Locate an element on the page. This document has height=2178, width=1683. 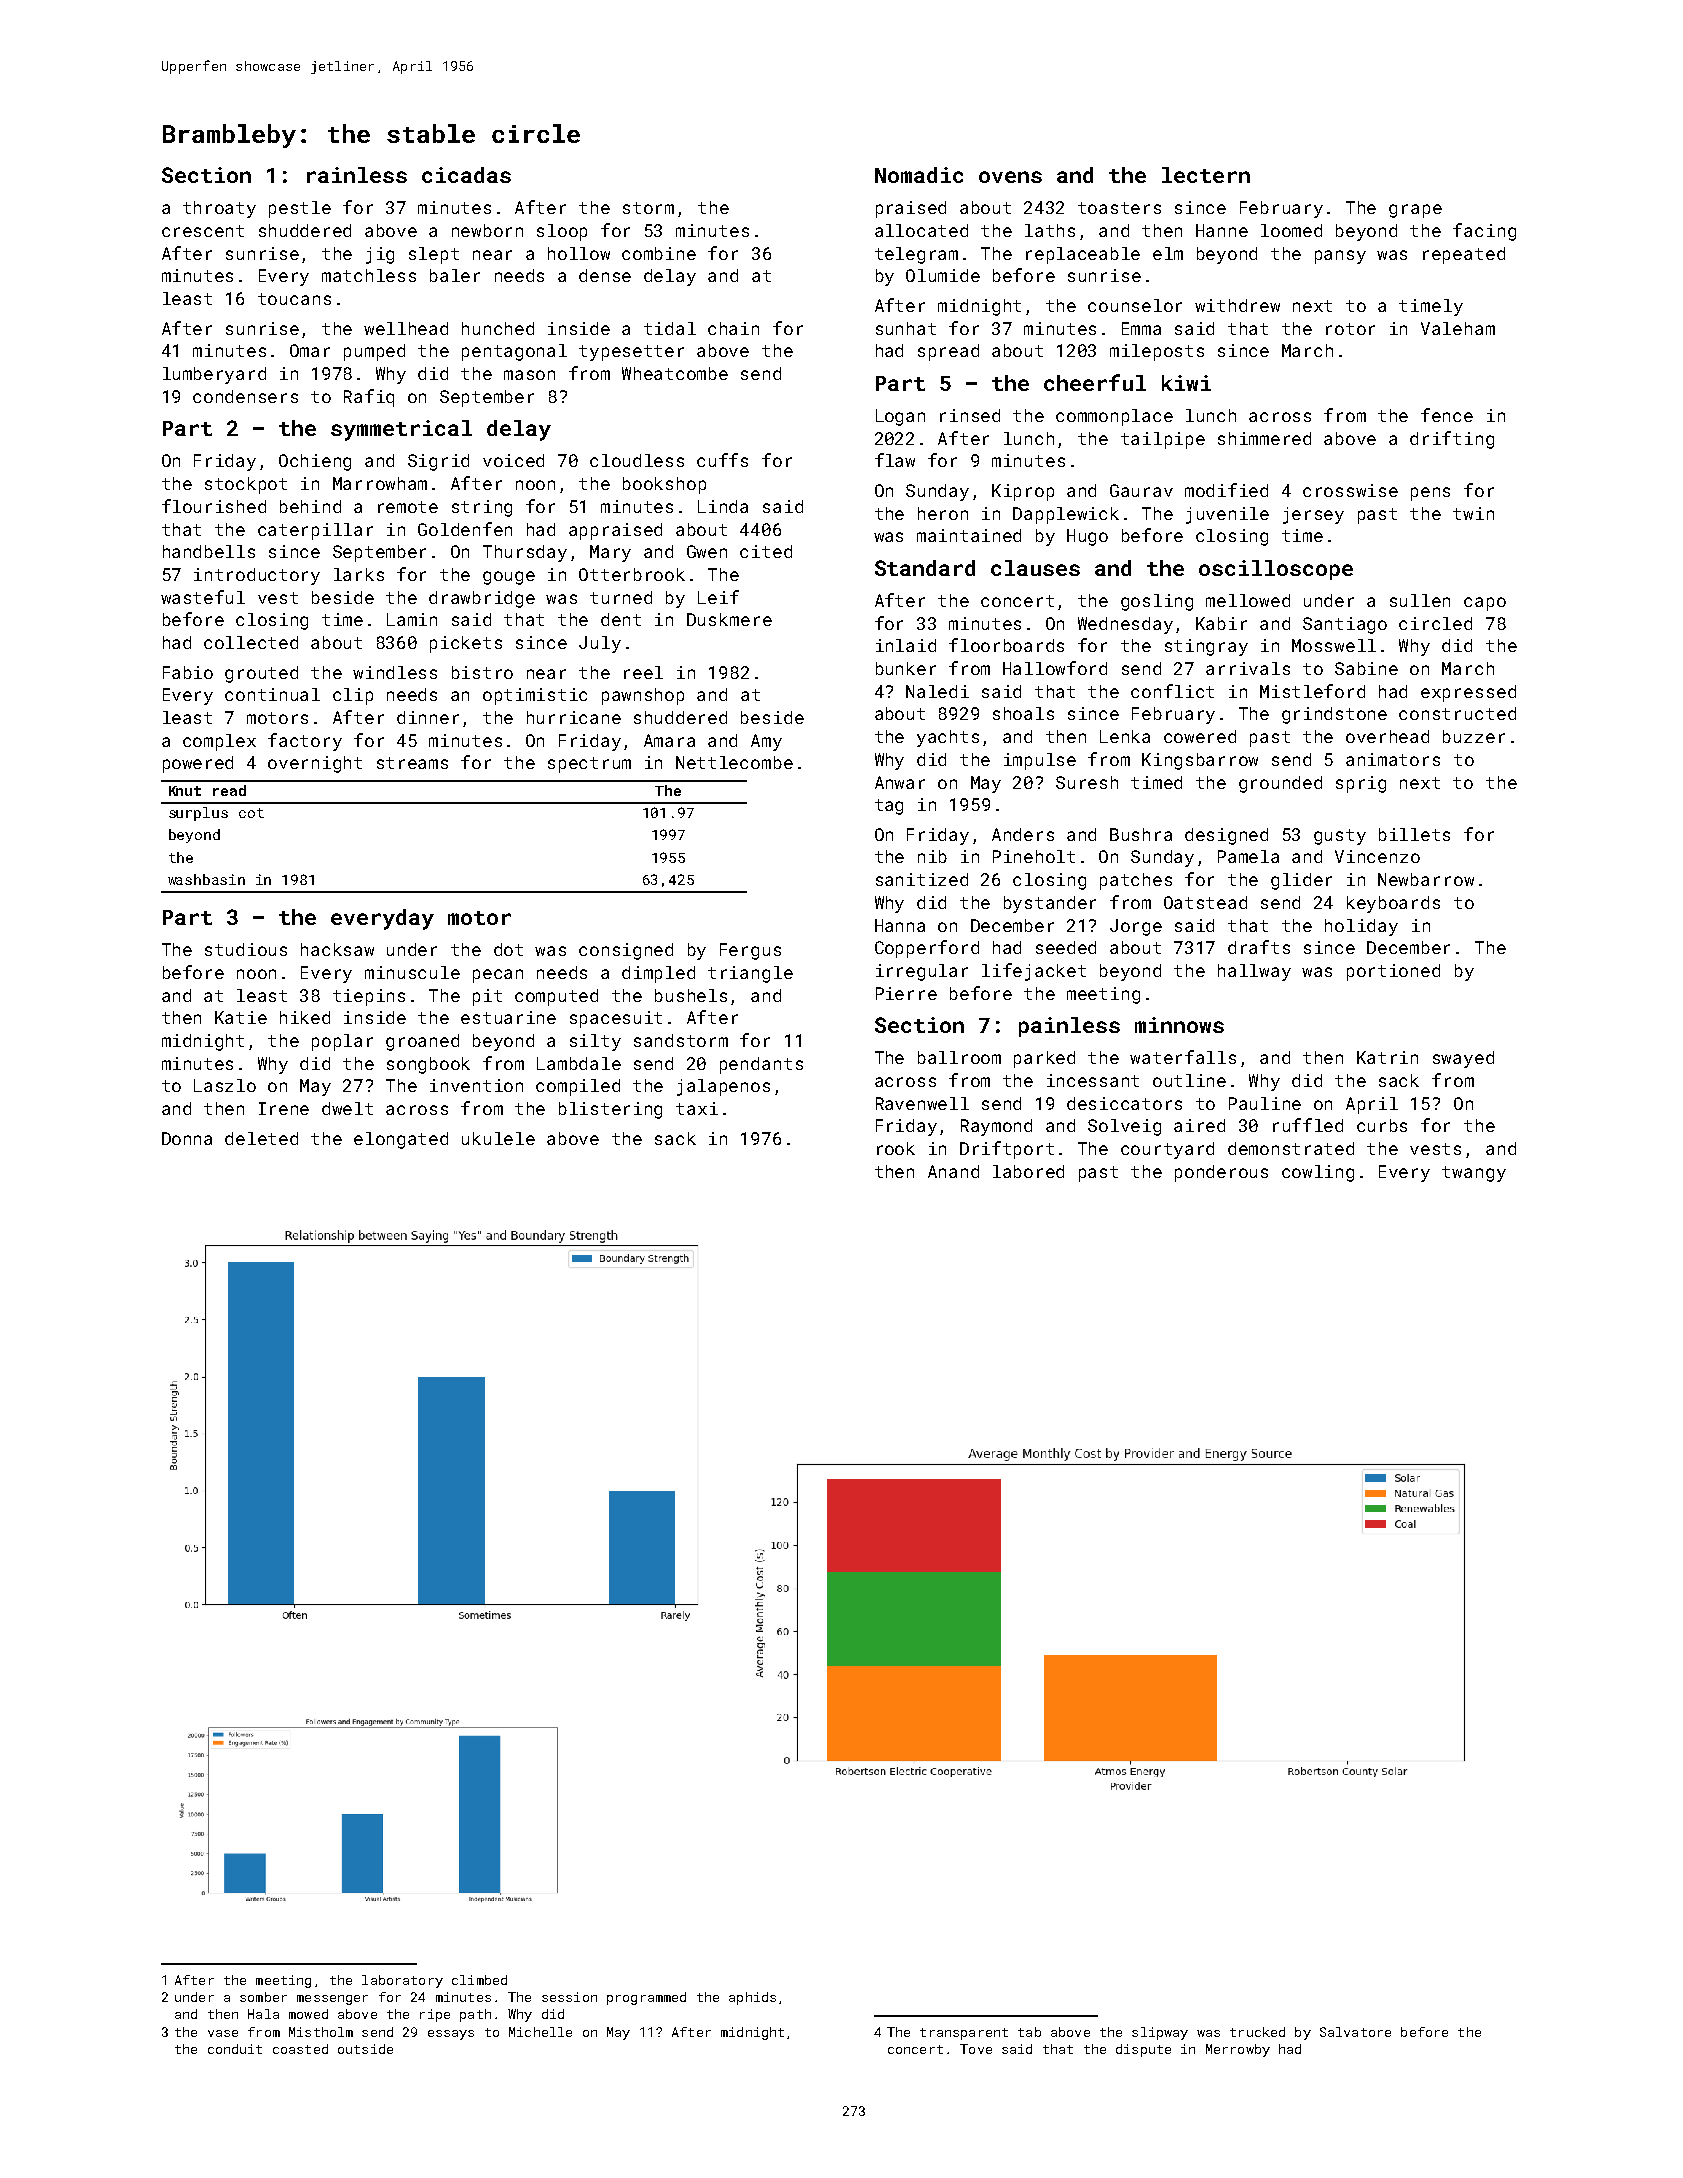
laboratory is located at coordinates (402, 1981).
